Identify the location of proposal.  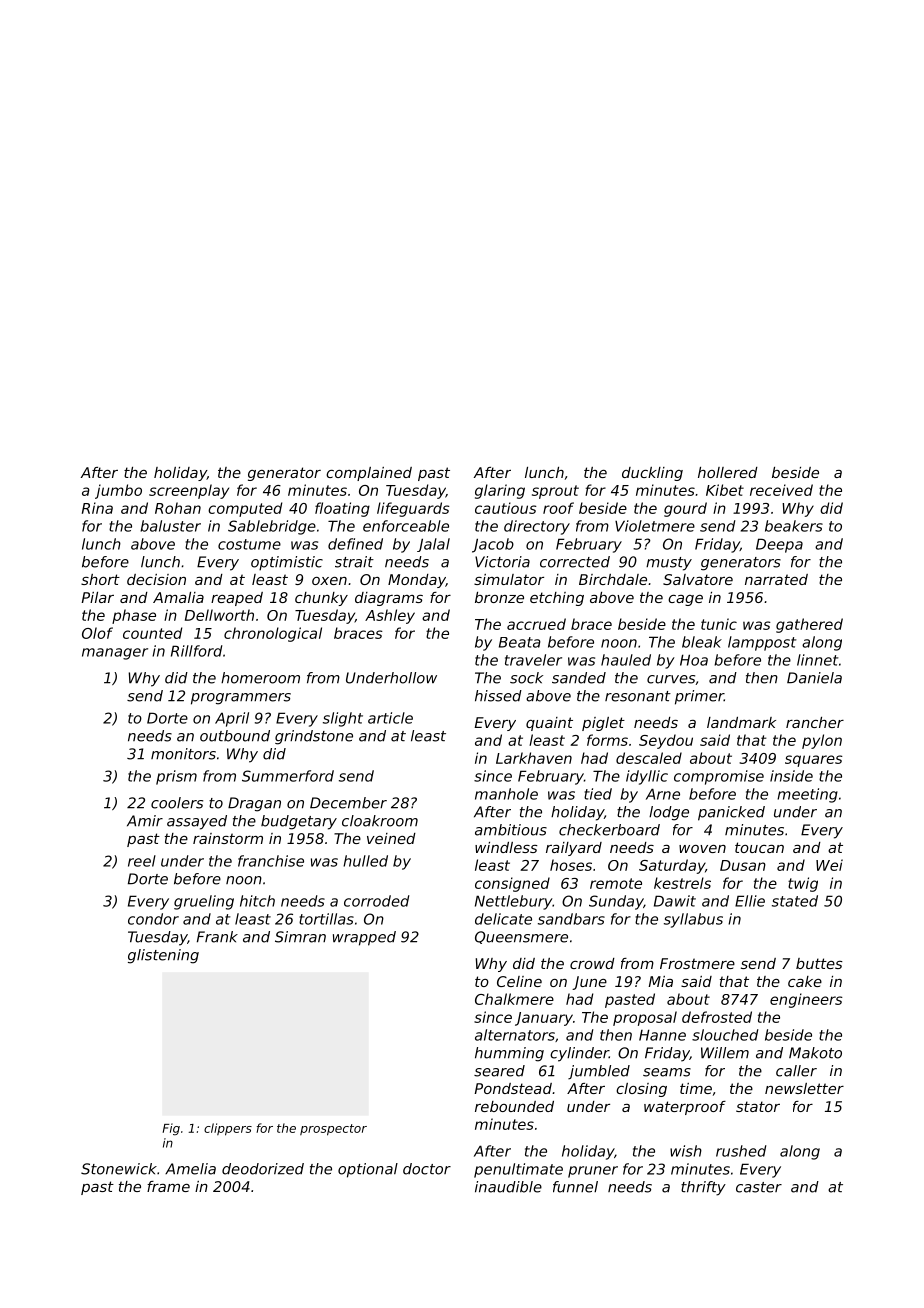
(645, 1018).
